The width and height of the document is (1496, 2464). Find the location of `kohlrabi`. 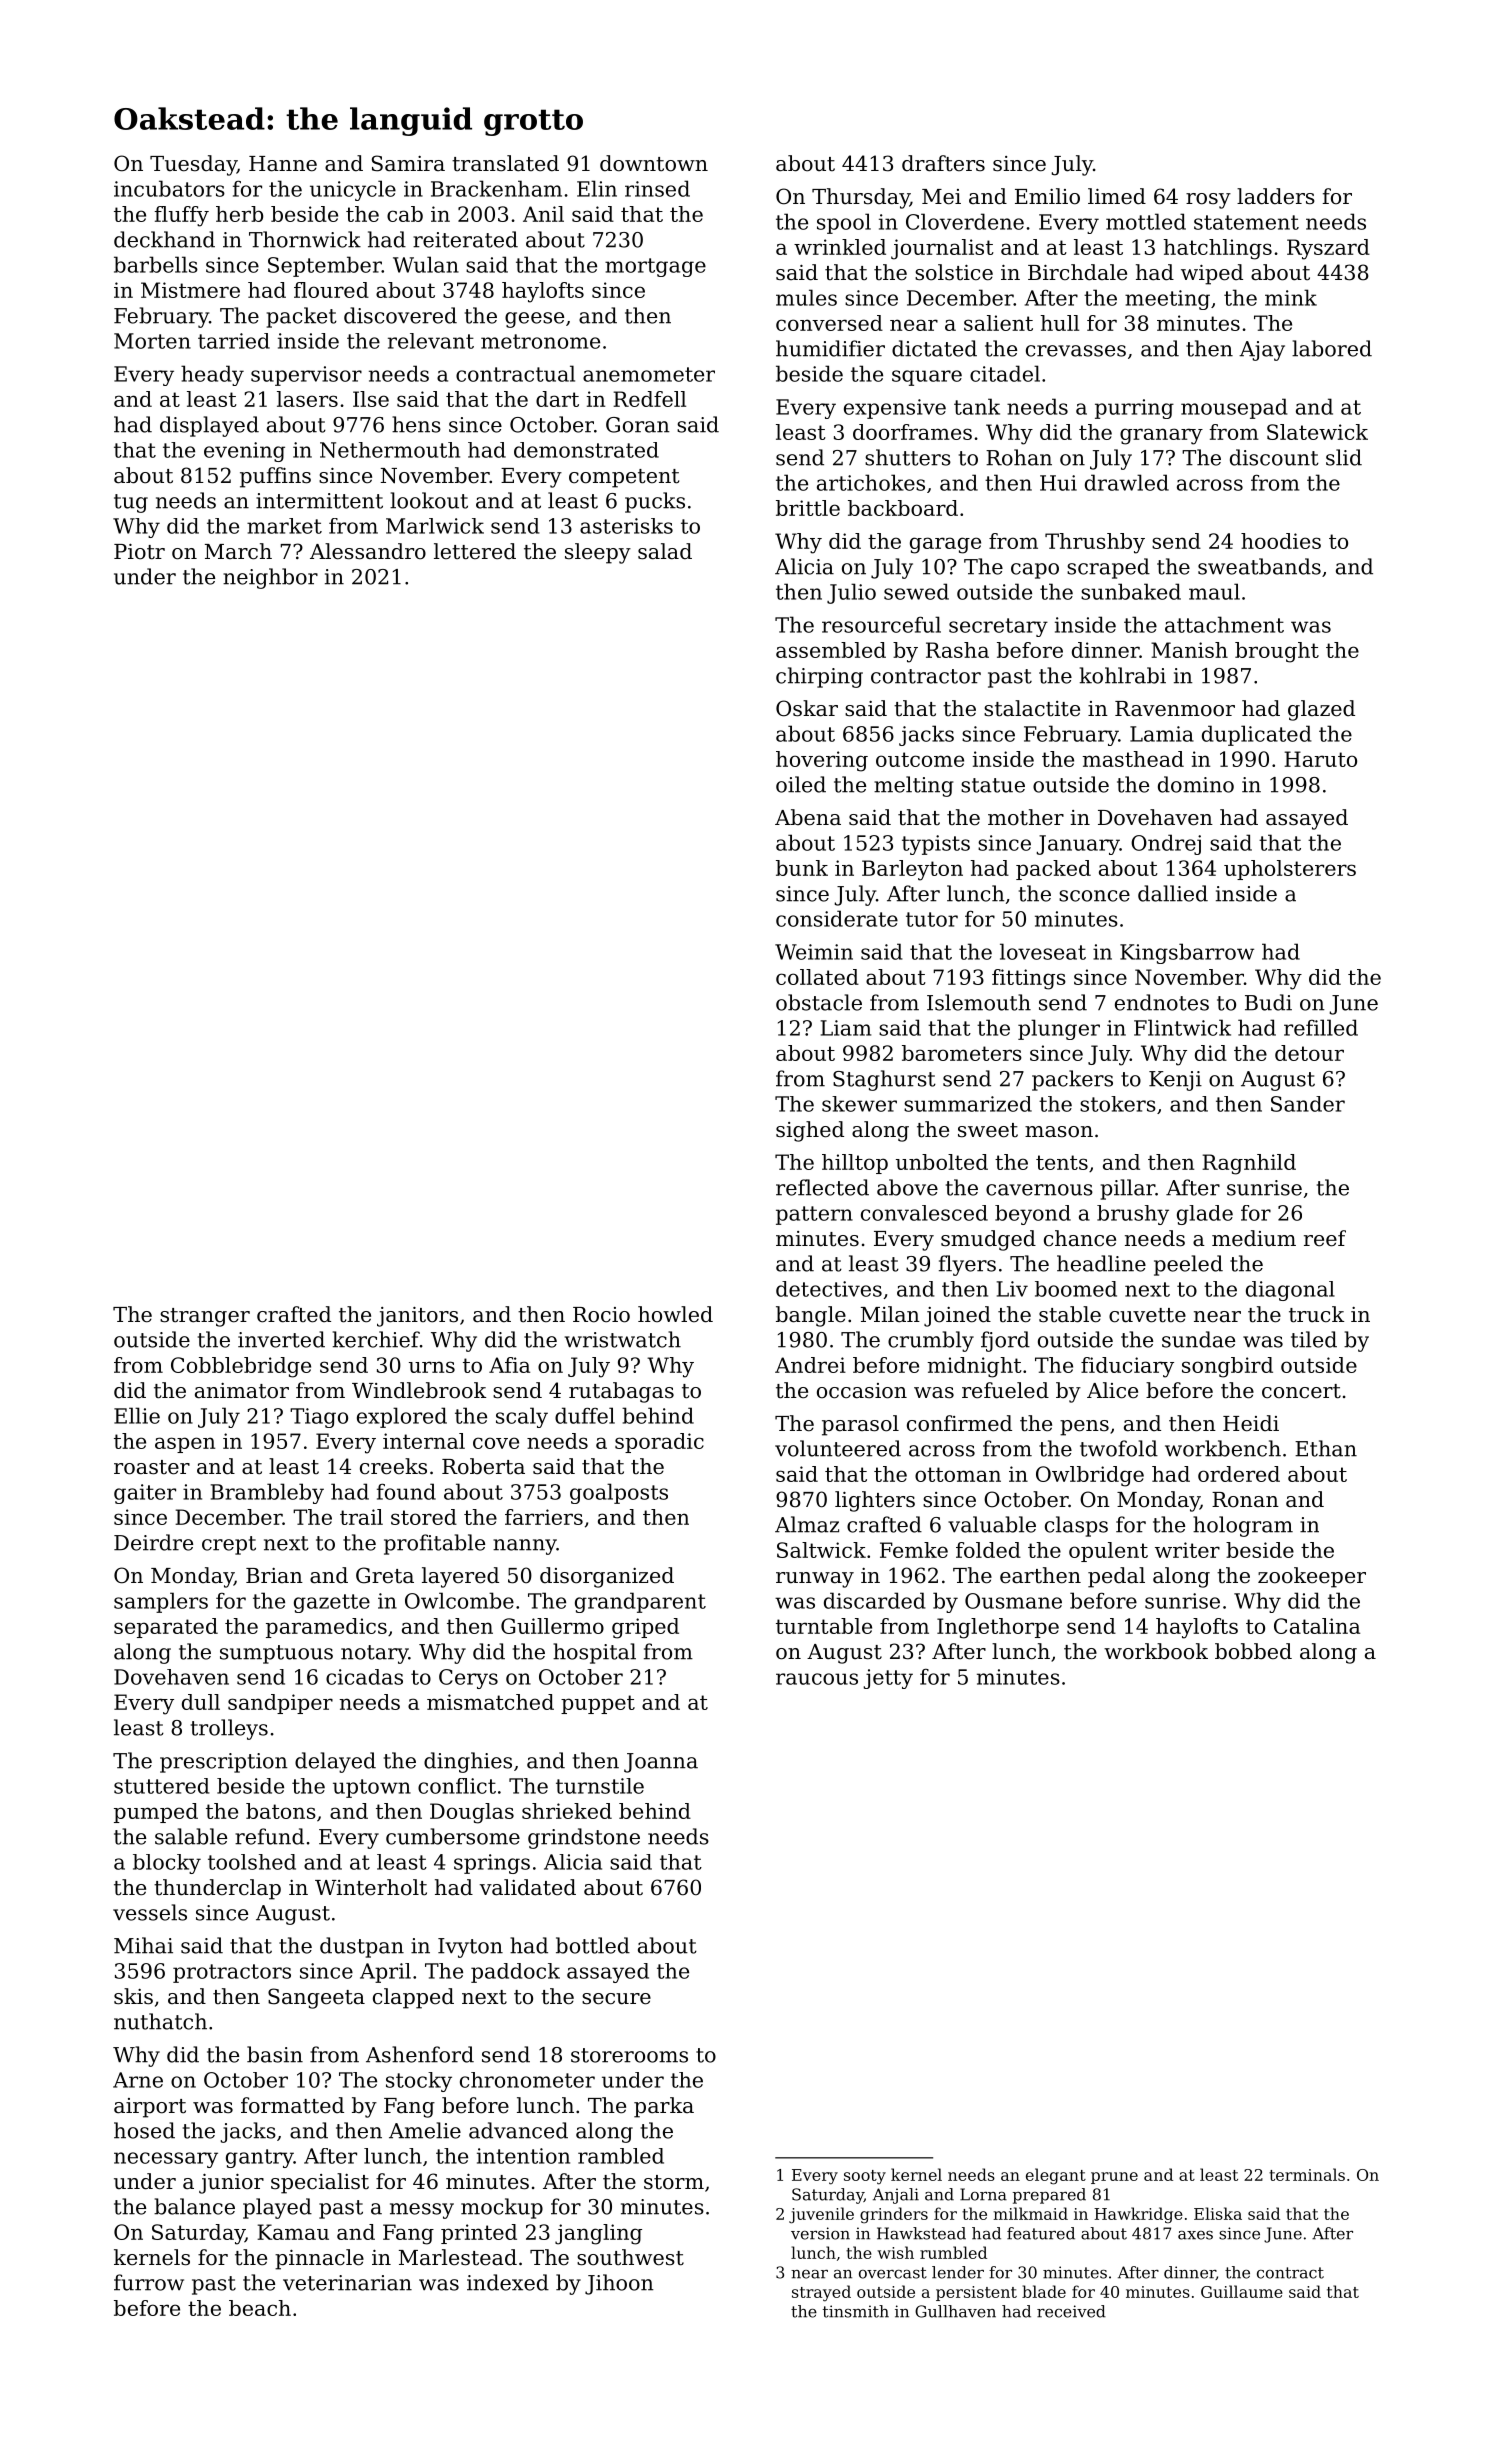

kohlrabi is located at coordinates (1123, 675).
